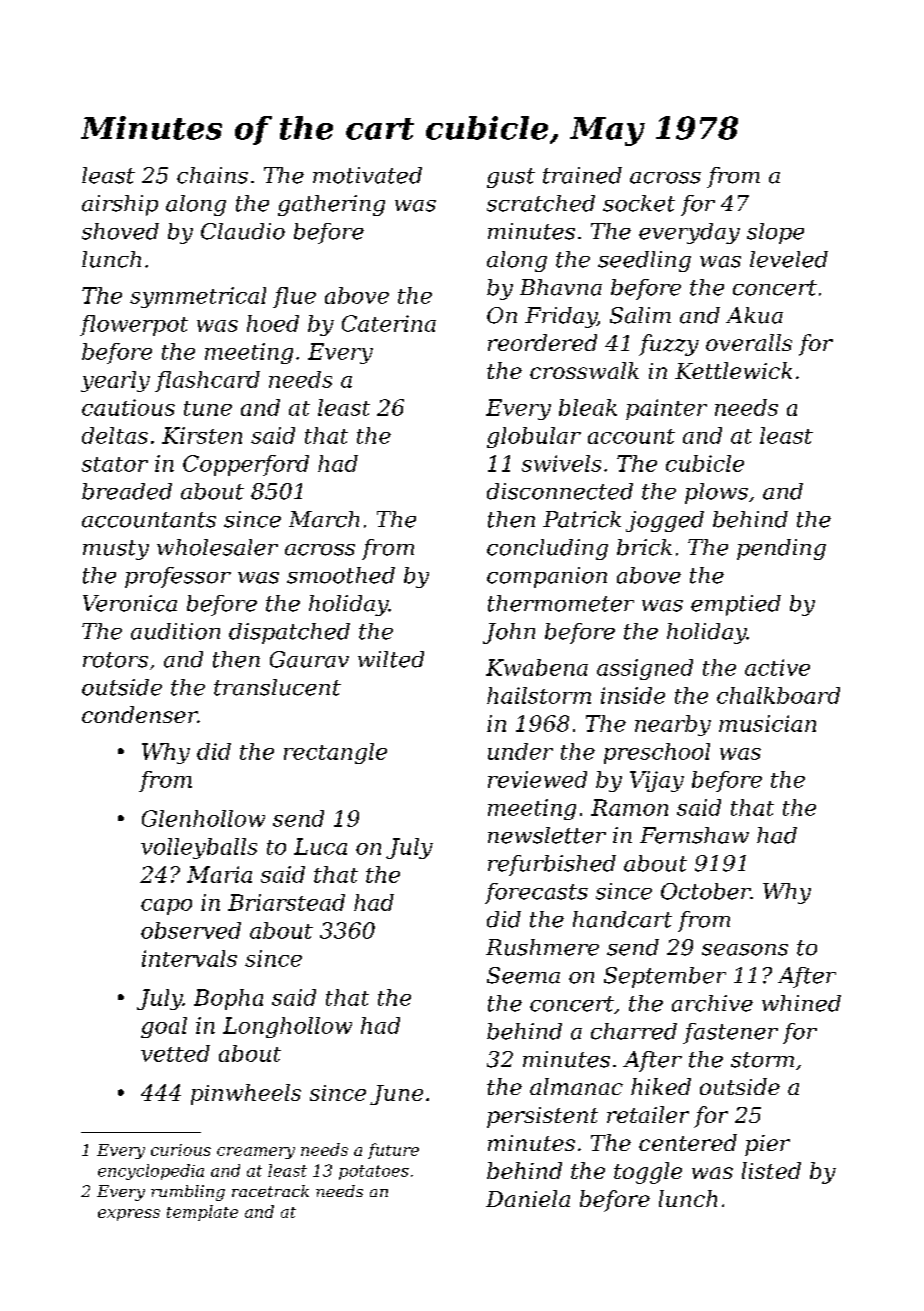  Describe the element at coordinates (202, 1213) in the page. I see `template` at that location.
